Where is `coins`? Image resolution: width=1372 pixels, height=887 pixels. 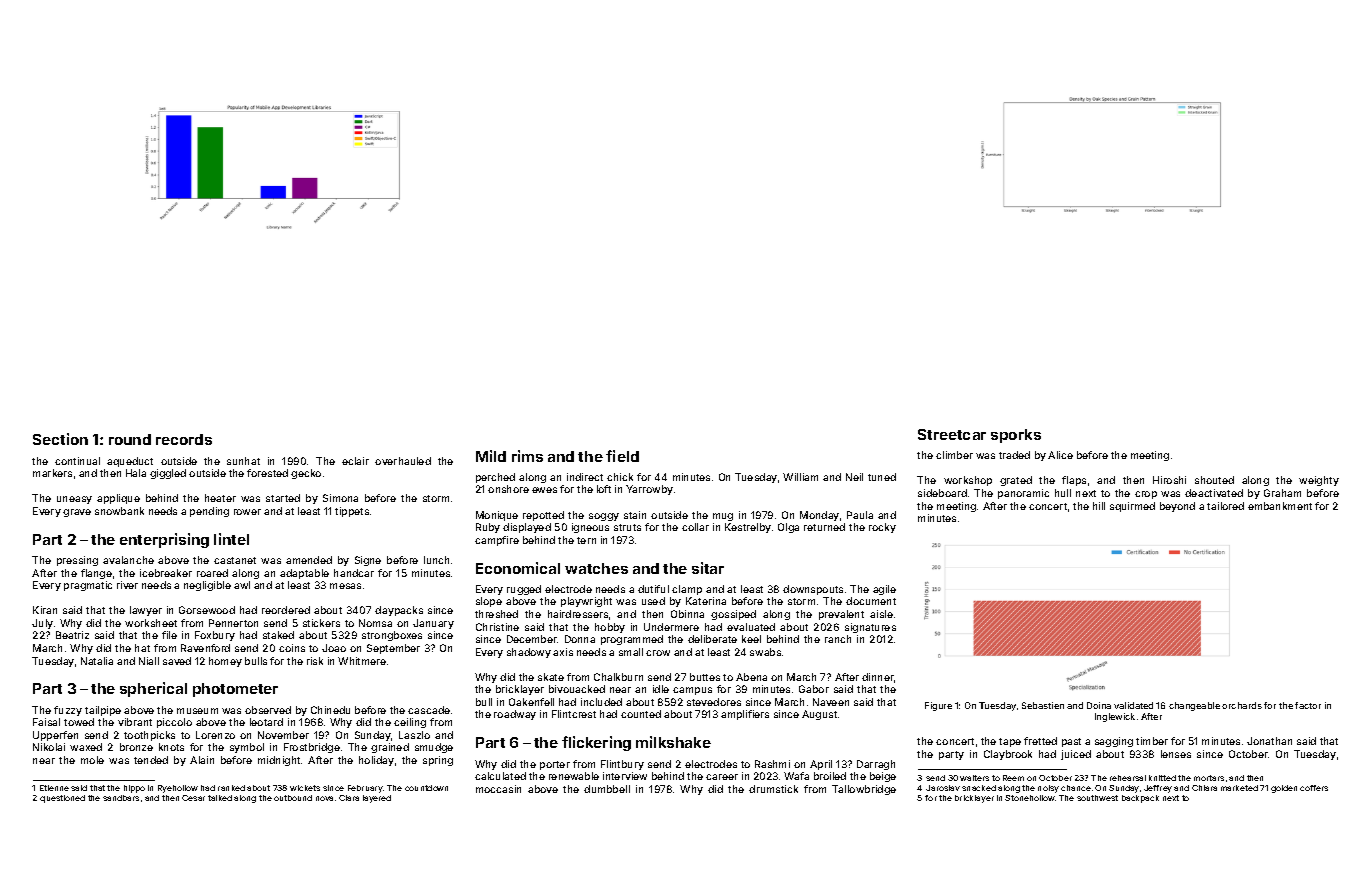
coins is located at coordinates (292, 648).
